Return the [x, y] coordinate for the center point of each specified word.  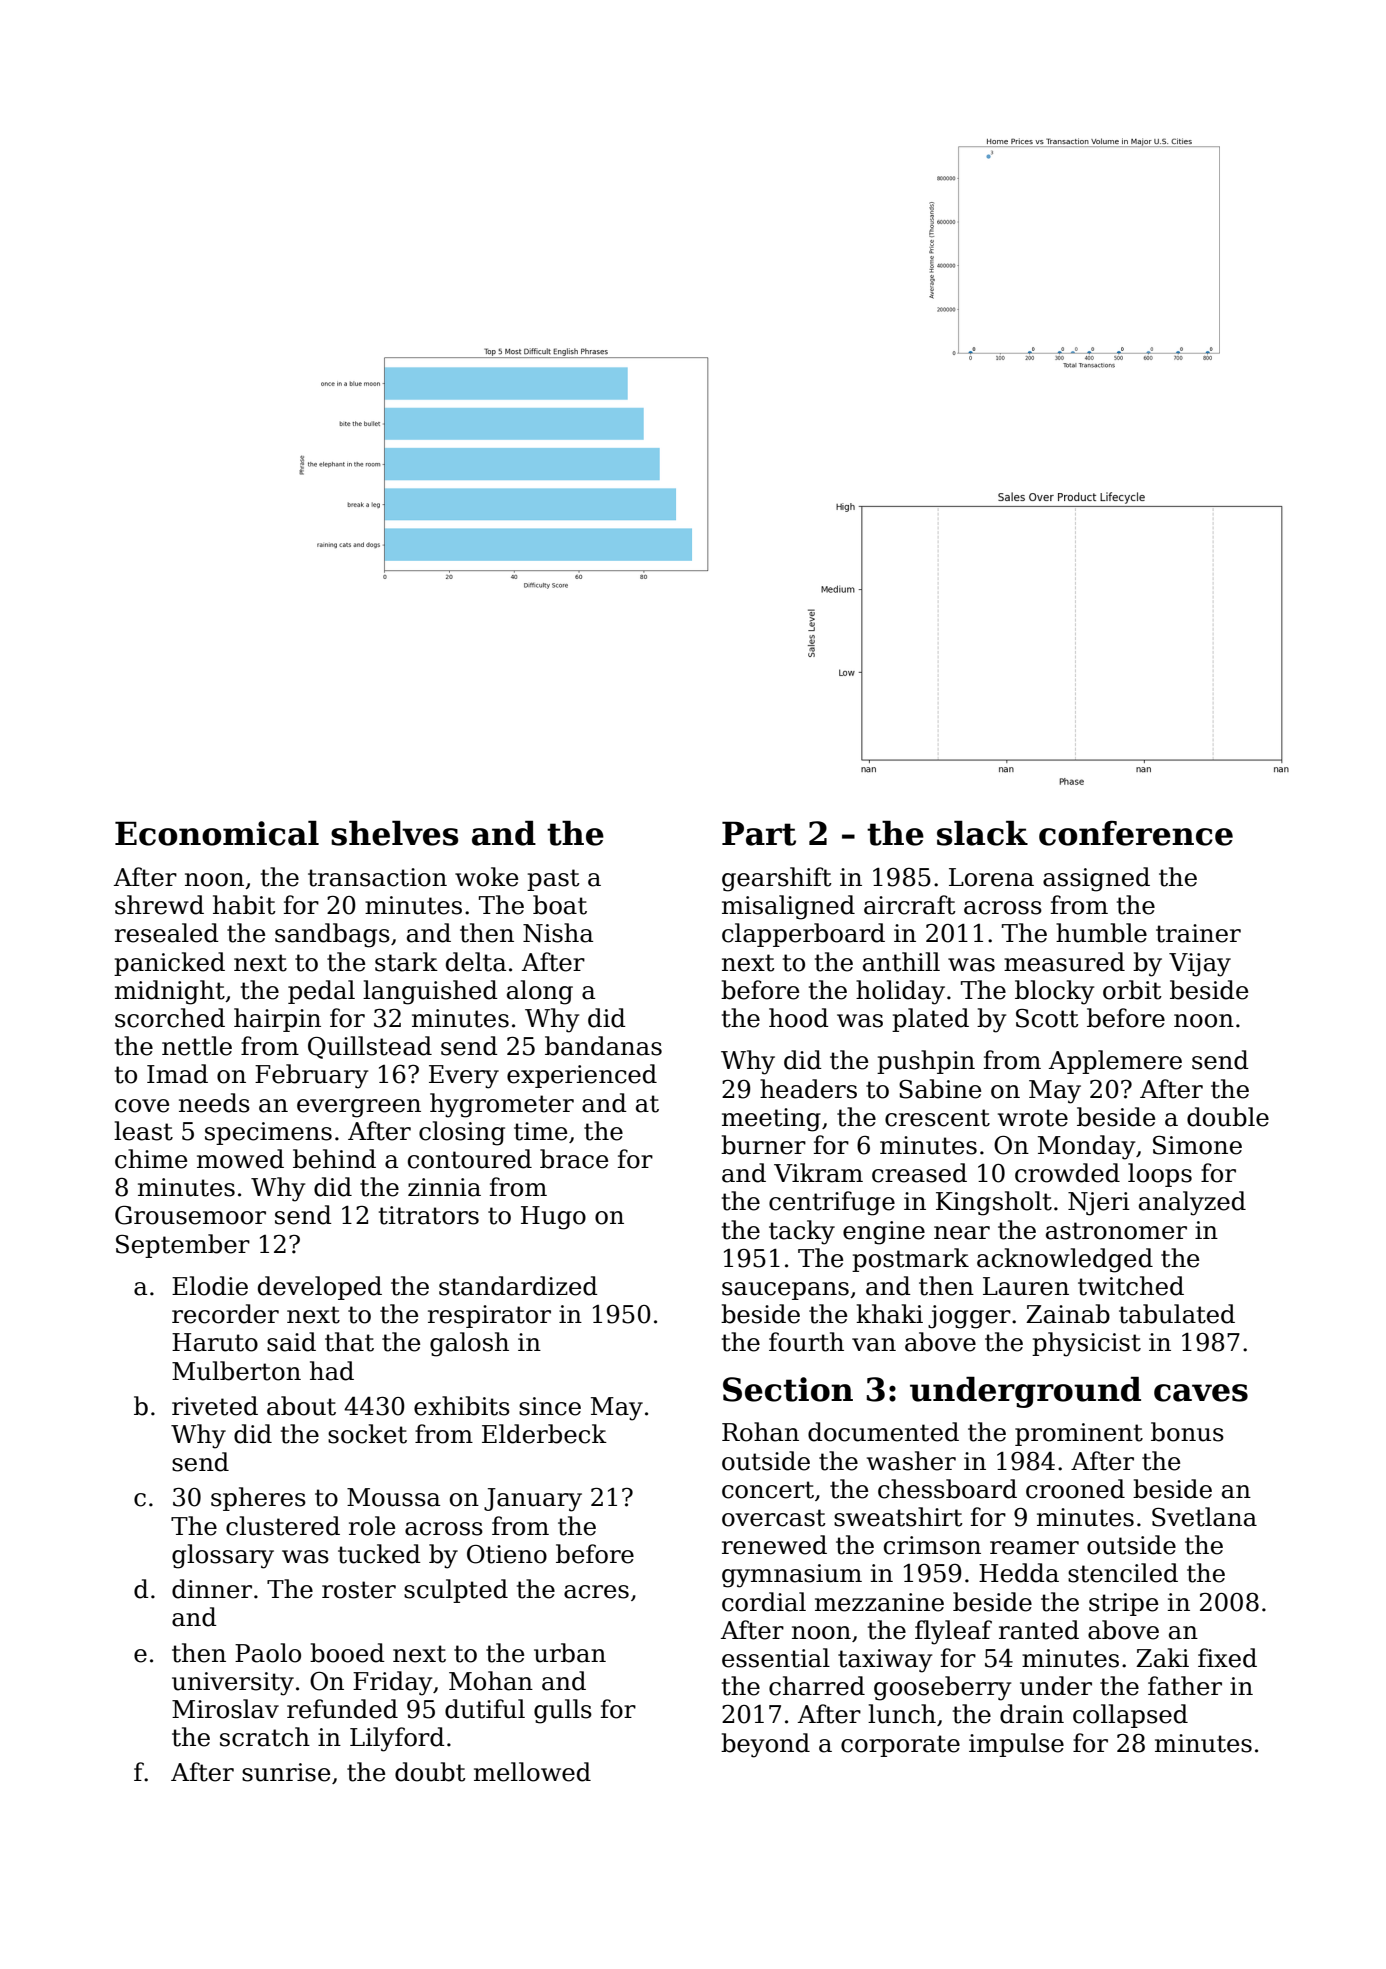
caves [1201, 1393]
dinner [212, 1589]
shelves [394, 833]
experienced [582, 1076]
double [1228, 1117]
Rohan [760, 1432]
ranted [1039, 1630]
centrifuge [832, 1203]
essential [776, 1658]
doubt [430, 1772]
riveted [215, 1406]
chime [151, 1159]
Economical [217, 833]
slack [982, 833]
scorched [170, 1018]
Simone [1197, 1145]
